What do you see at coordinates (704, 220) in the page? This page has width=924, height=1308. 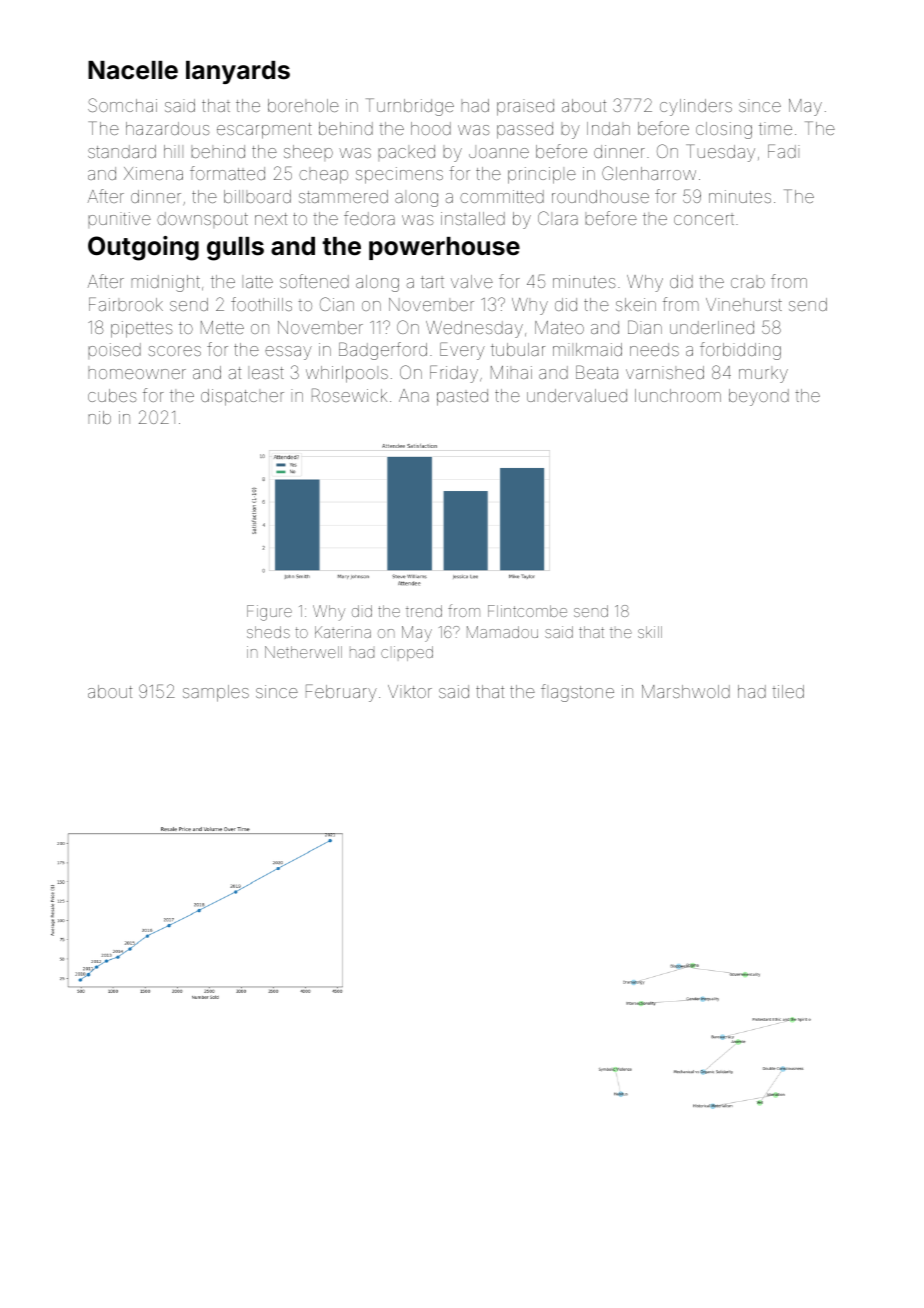 I see `concert` at bounding box center [704, 220].
